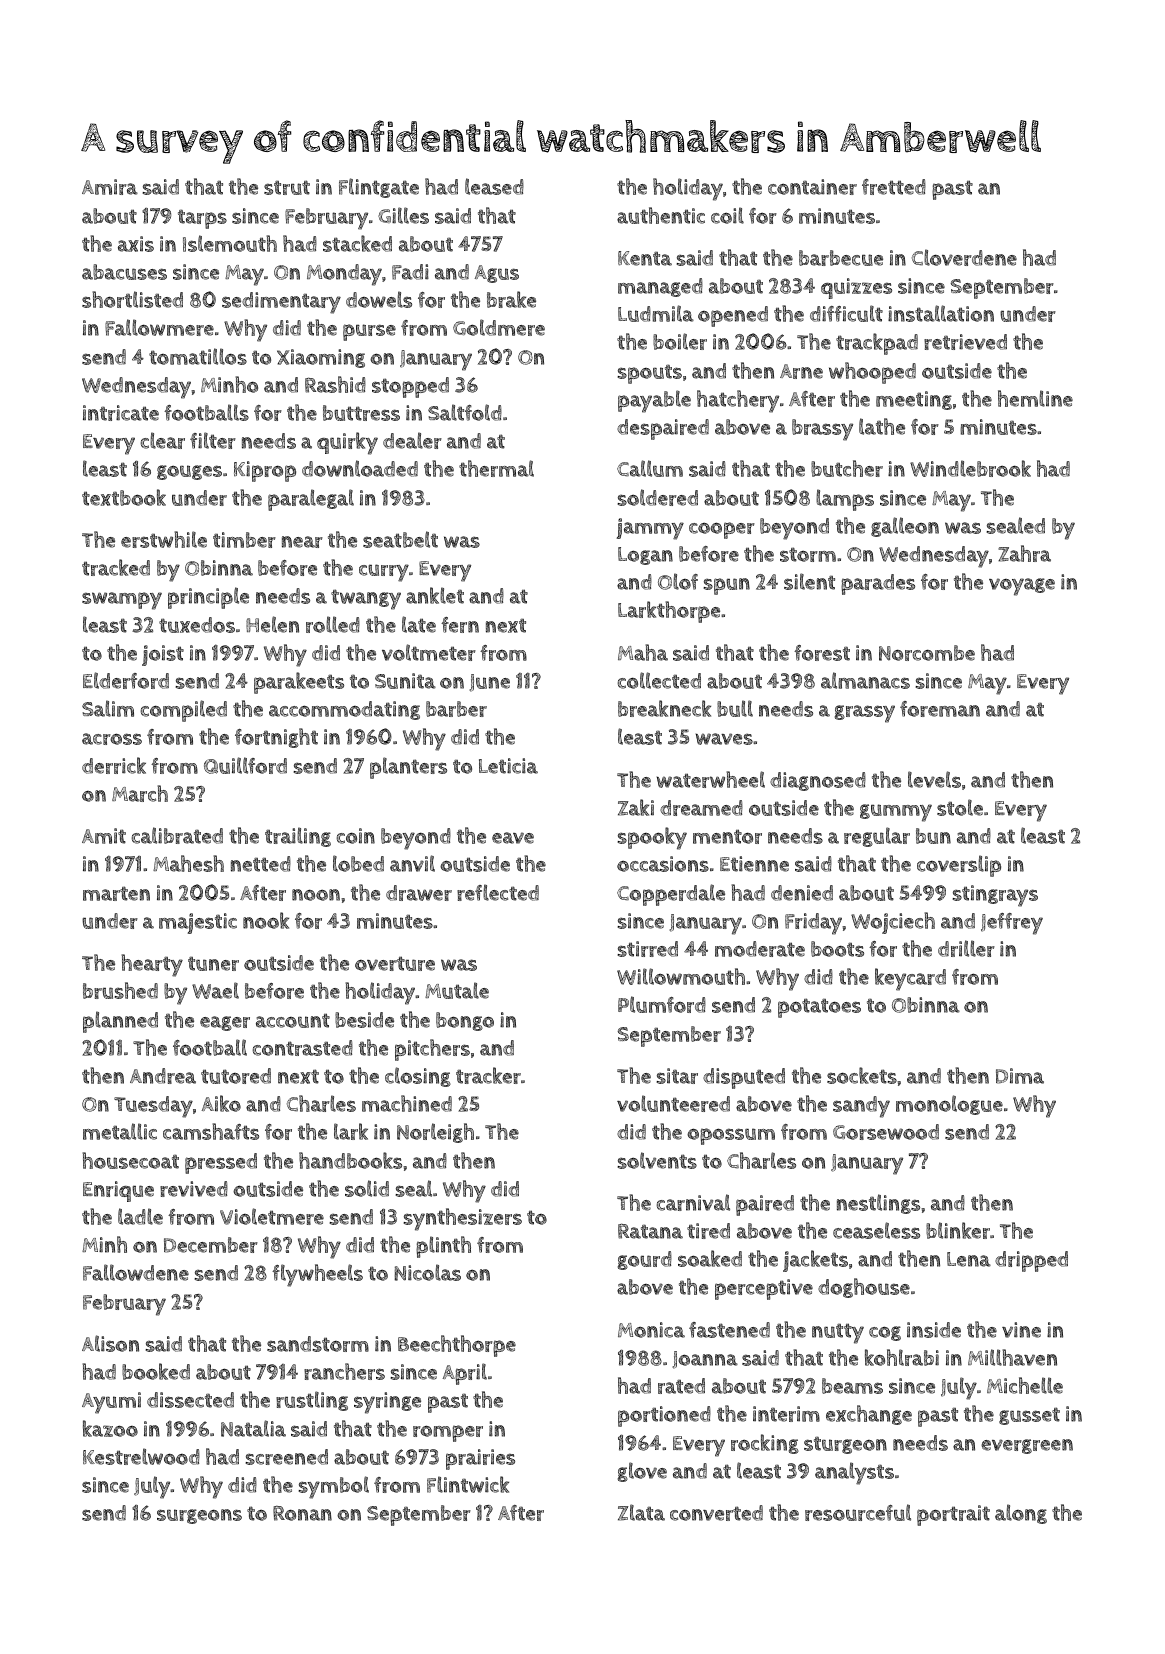 This document has width=1165, height=1654. What do you see at coordinates (110, 187) in the document?
I see `Amira` at bounding box center [110, 187].
